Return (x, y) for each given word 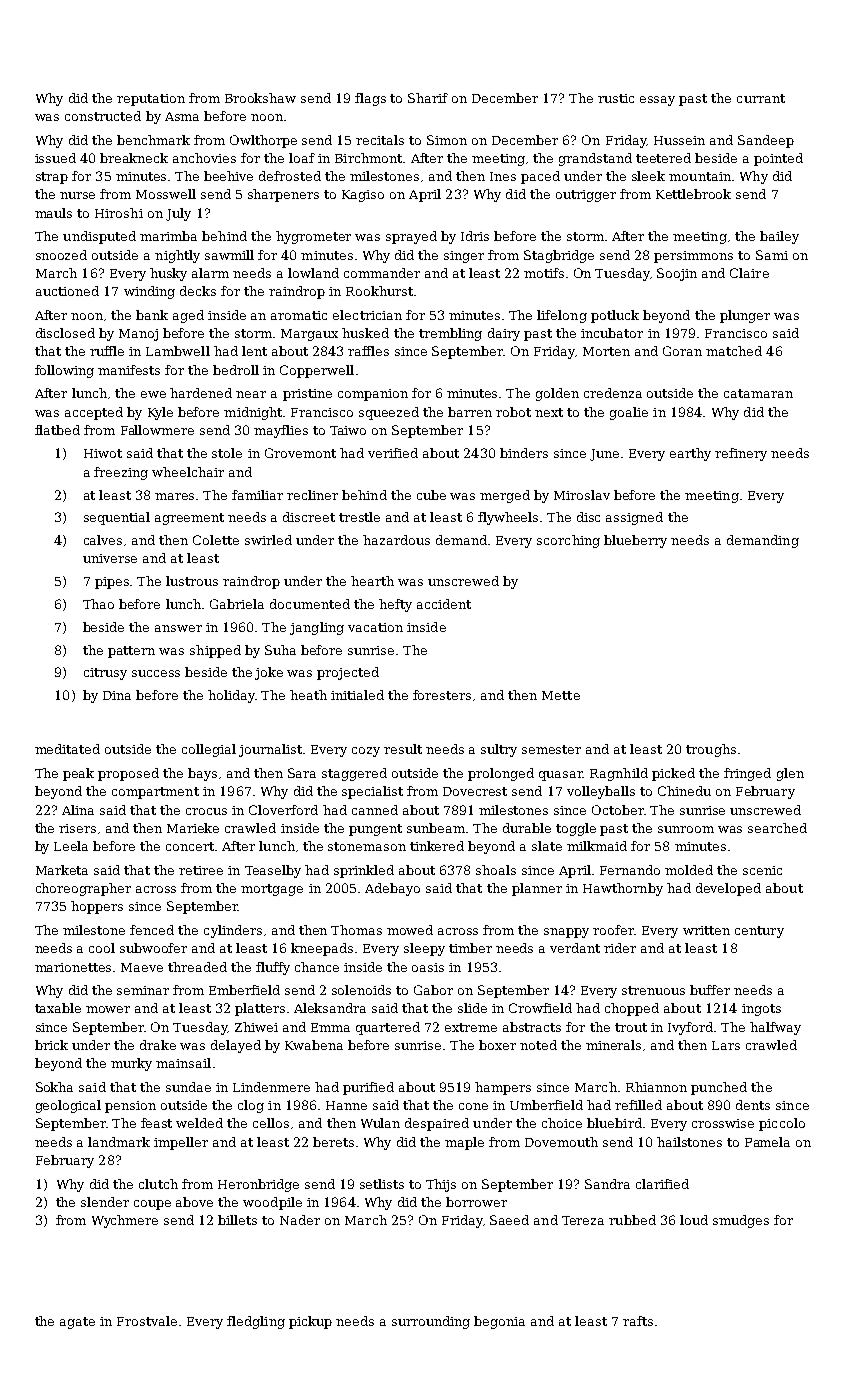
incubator (612, 333)
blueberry (635, 541)
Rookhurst (379, 291)
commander (382, 273)
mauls (53, 213)
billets (237, 1220)
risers (77, 828)
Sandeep (766, 141)
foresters (442, 695)
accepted (94, 413)
